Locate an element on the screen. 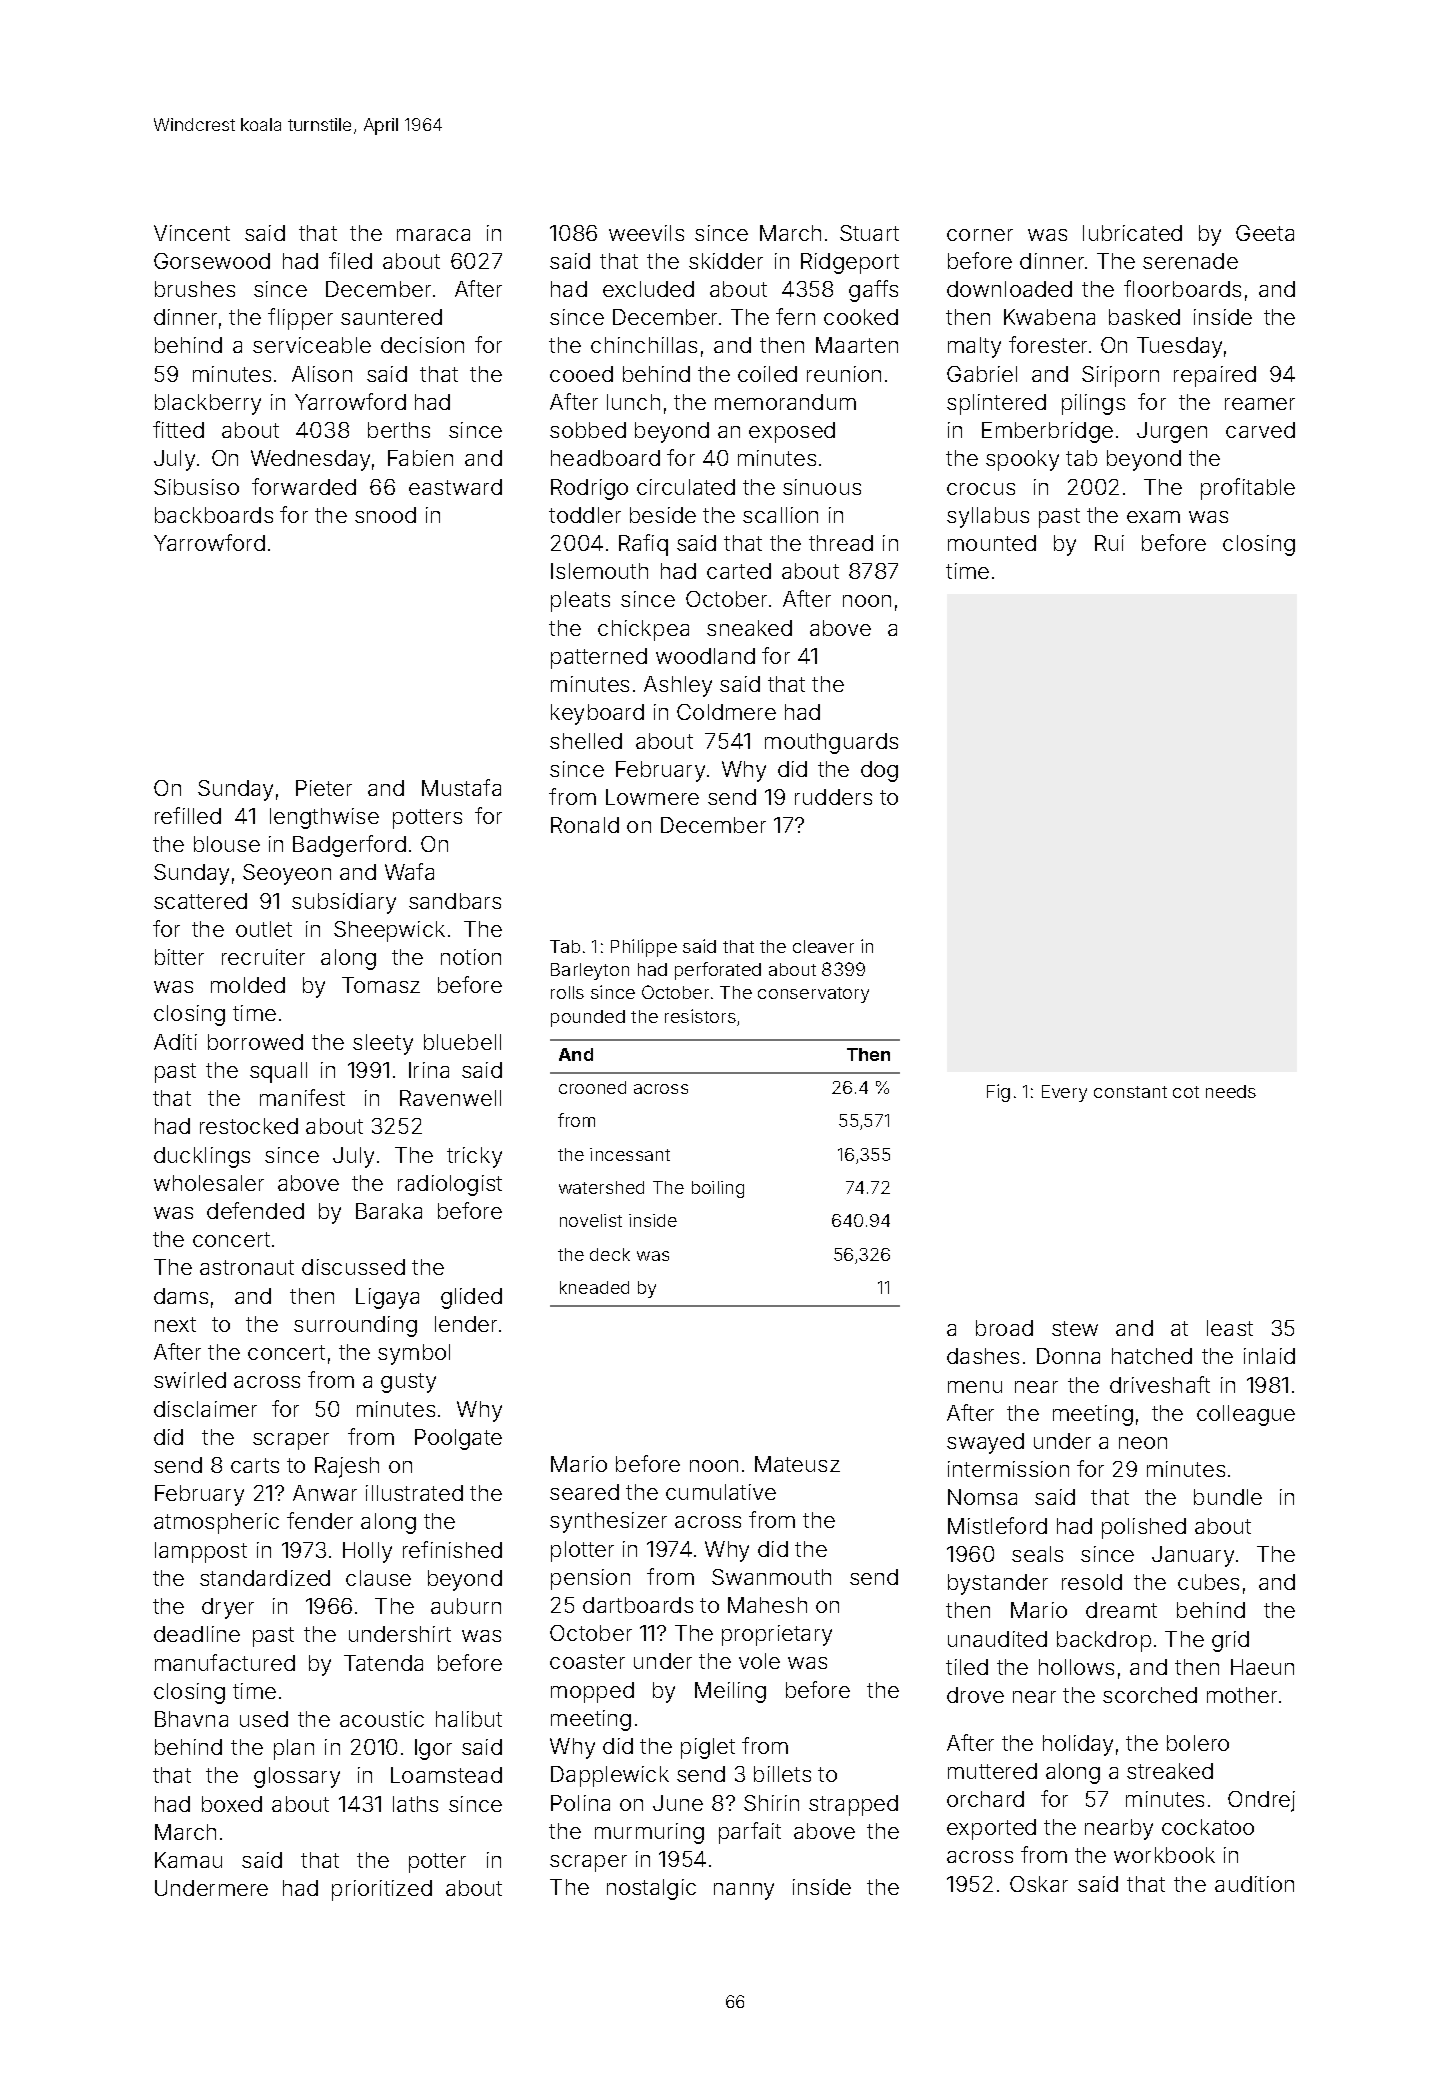  chinchillas is located at coordinates (644, 345).
